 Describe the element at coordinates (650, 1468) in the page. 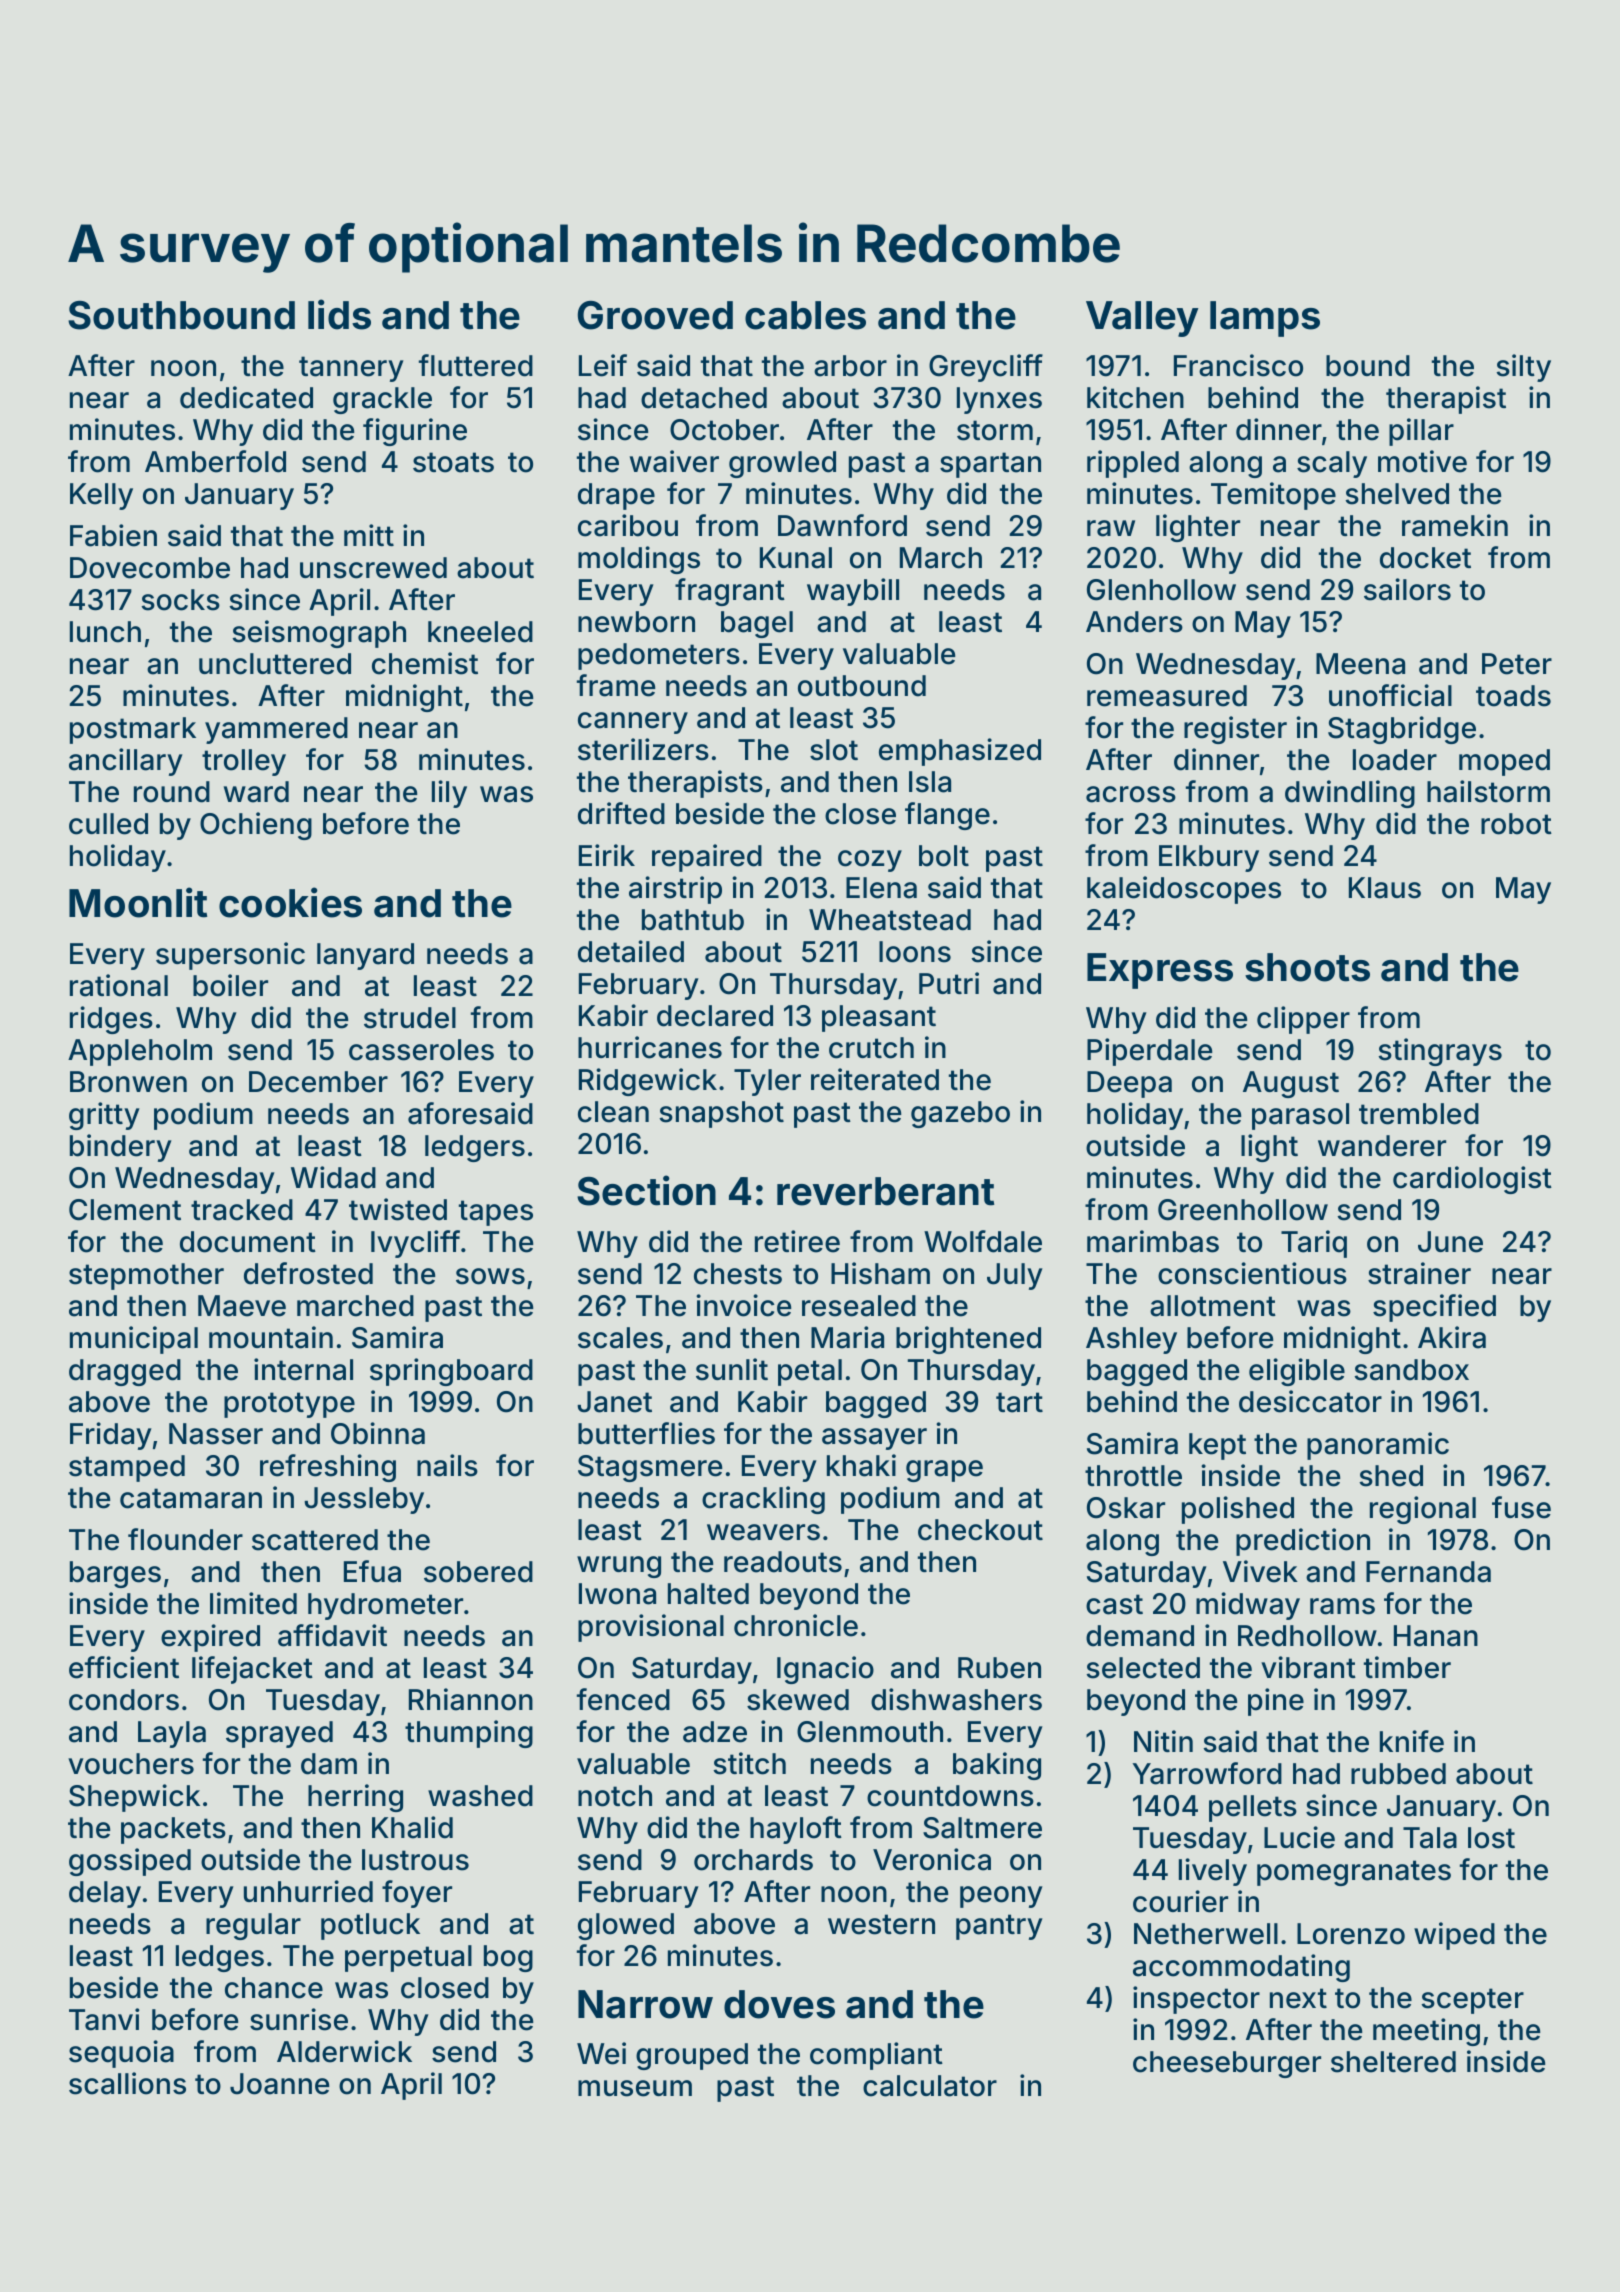

I see `Stagsmere` at that location.
